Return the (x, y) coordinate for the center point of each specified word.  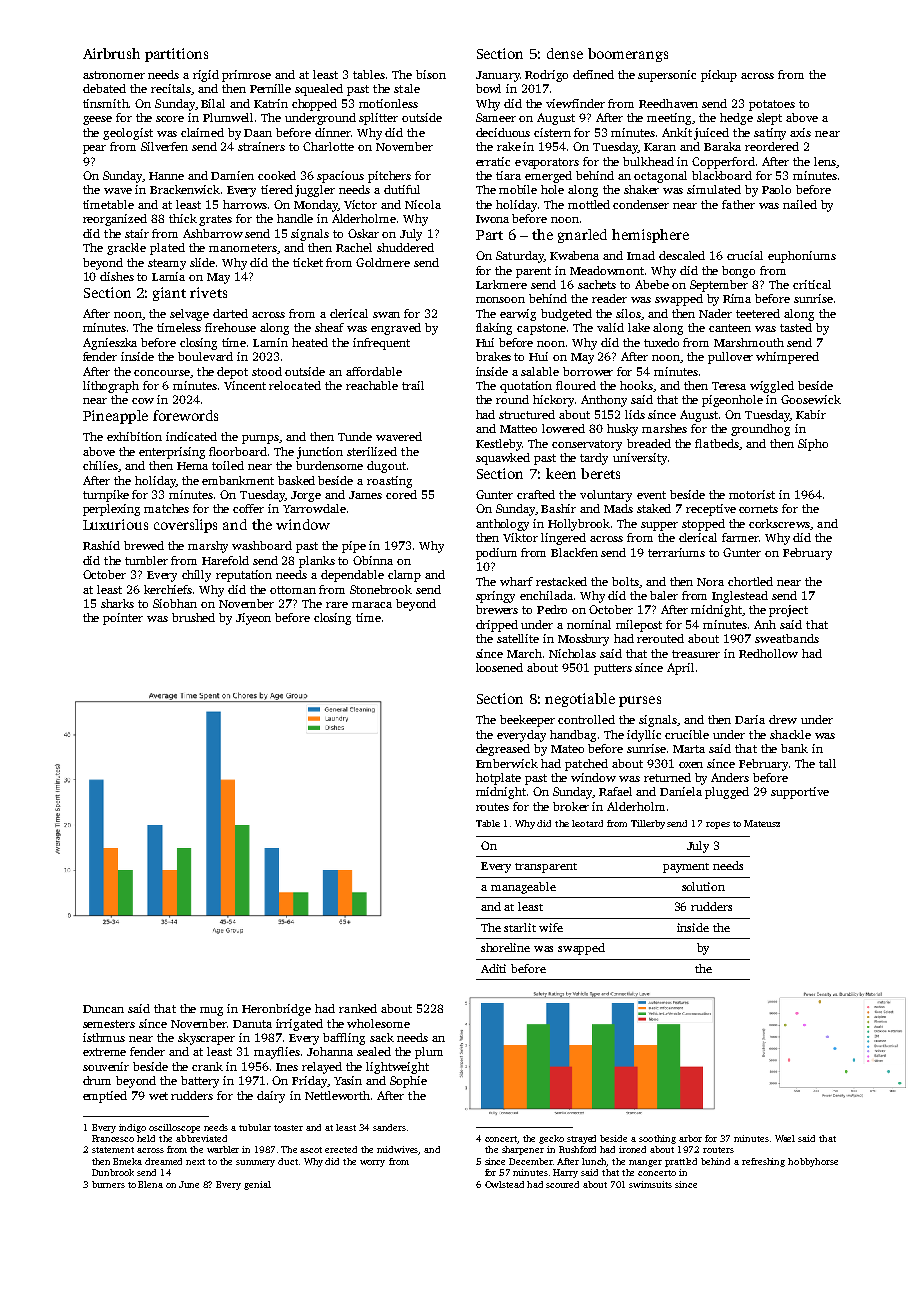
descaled (682, 255)
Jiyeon (253, 619)
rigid (206, 76)
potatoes (772, 105)
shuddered (405, 247)
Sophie (408, 1082)
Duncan (103, 1009)
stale (407, 88)
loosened (499, 667)
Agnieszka (110, 344)
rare (337, 605)
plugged (727, 793)
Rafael (615, 791)
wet (158, 1096)
